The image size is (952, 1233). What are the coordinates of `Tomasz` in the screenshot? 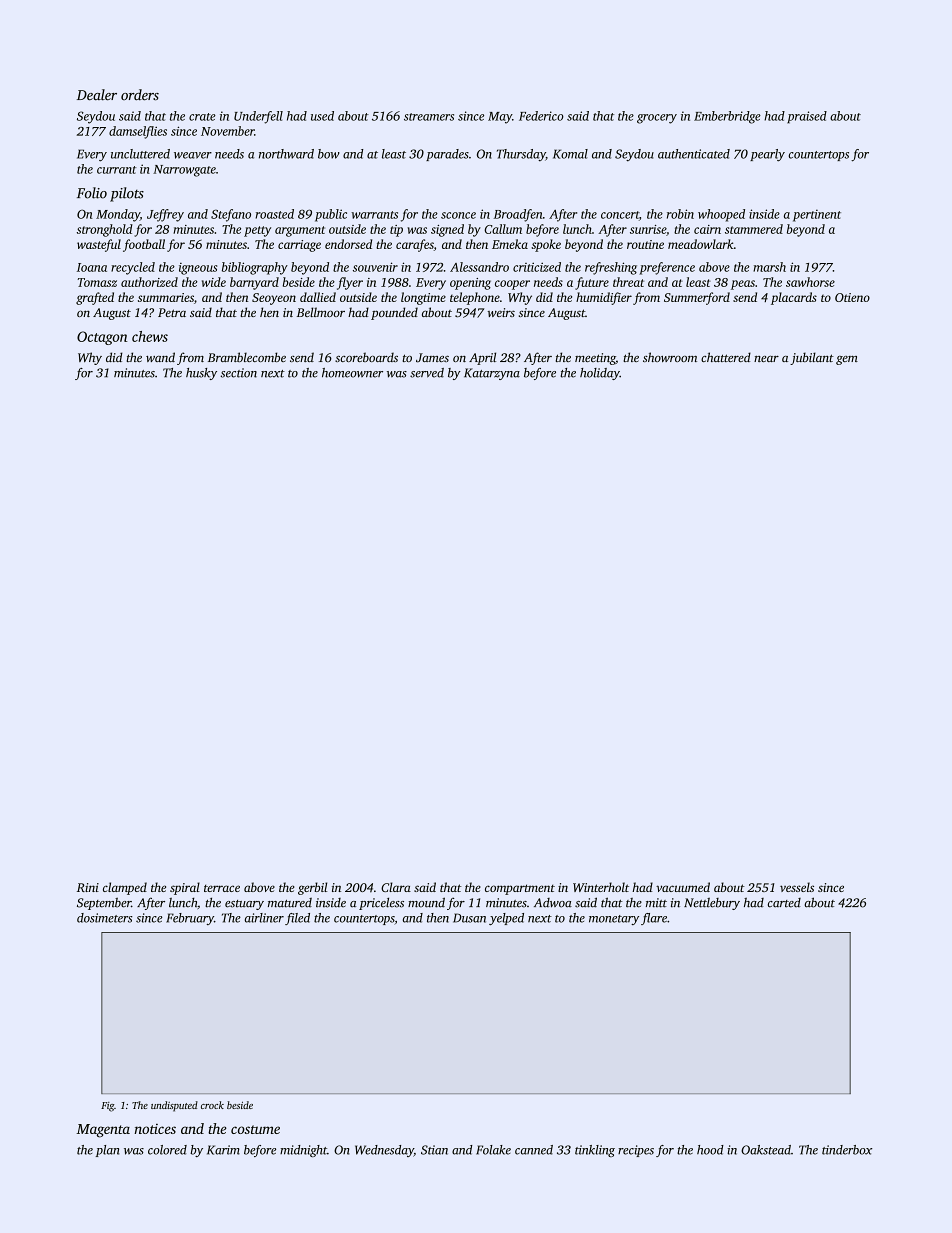 It's located at (97, 282).
